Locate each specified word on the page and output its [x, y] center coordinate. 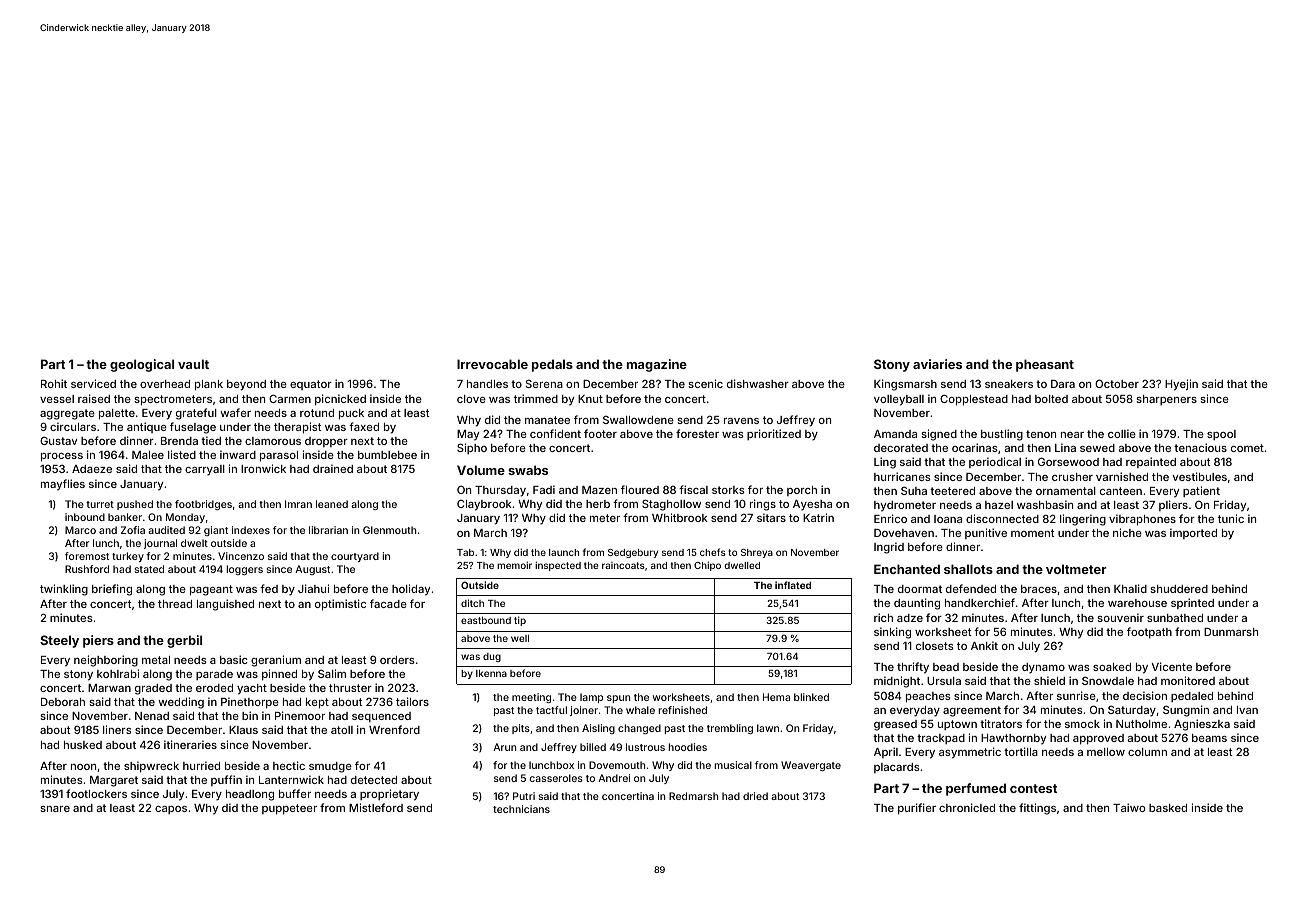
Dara [1063, 384]
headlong [250, 795]
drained [333, 468]
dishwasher [758, 383]
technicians [521, 809]
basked [1168, 808]
